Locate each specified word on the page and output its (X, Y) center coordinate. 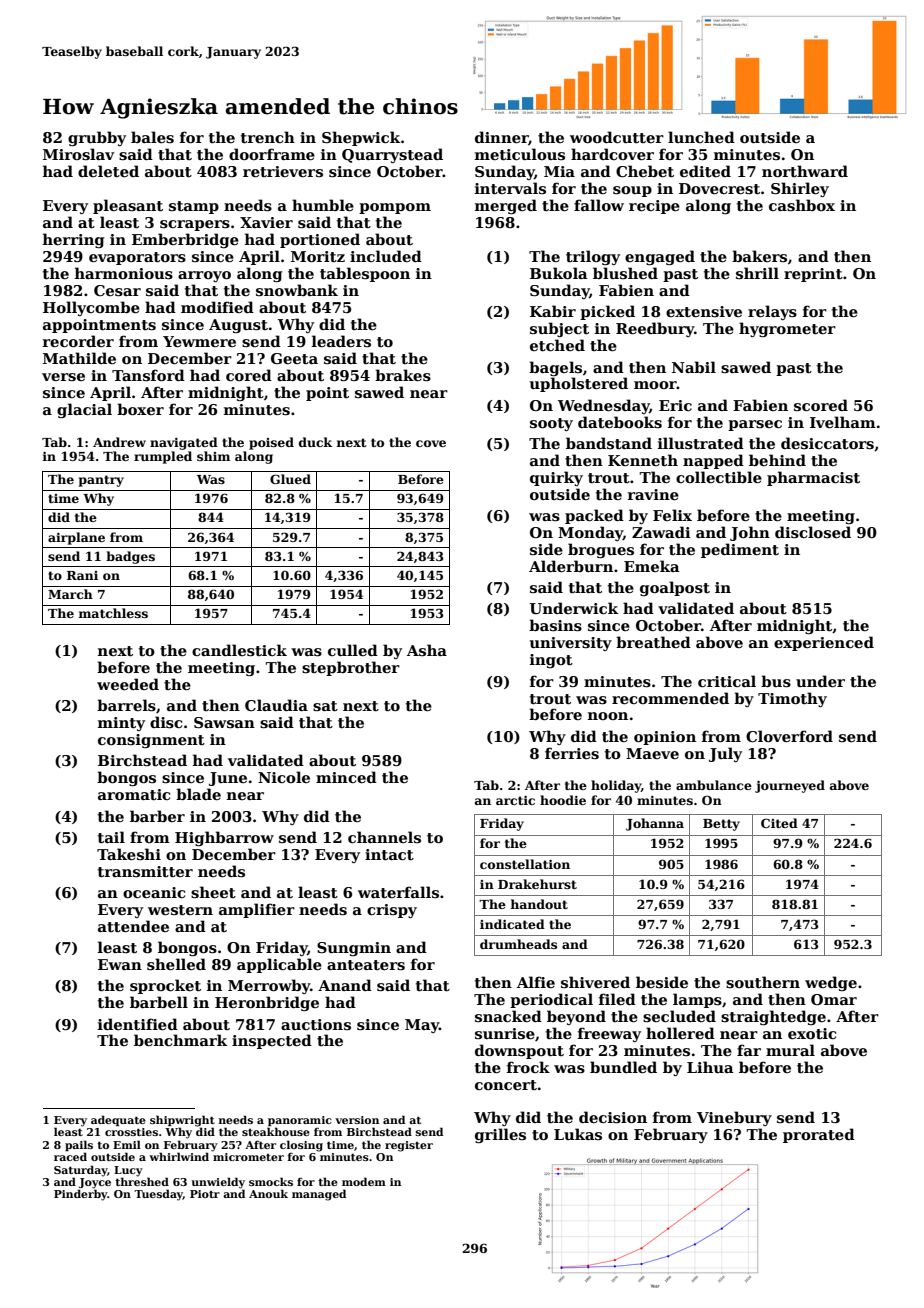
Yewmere (199, 341)
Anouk (268, 1193)
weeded (128, 684)
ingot (551, 661)
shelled (176, 964)
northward (805, 171)
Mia (559, 171)
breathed (653, 642)
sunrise (505, 1033)
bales (152, 137)
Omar (834, 999)
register (409, 1146)
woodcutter (617, 137)
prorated (819, 1135)
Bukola (559, 273)
